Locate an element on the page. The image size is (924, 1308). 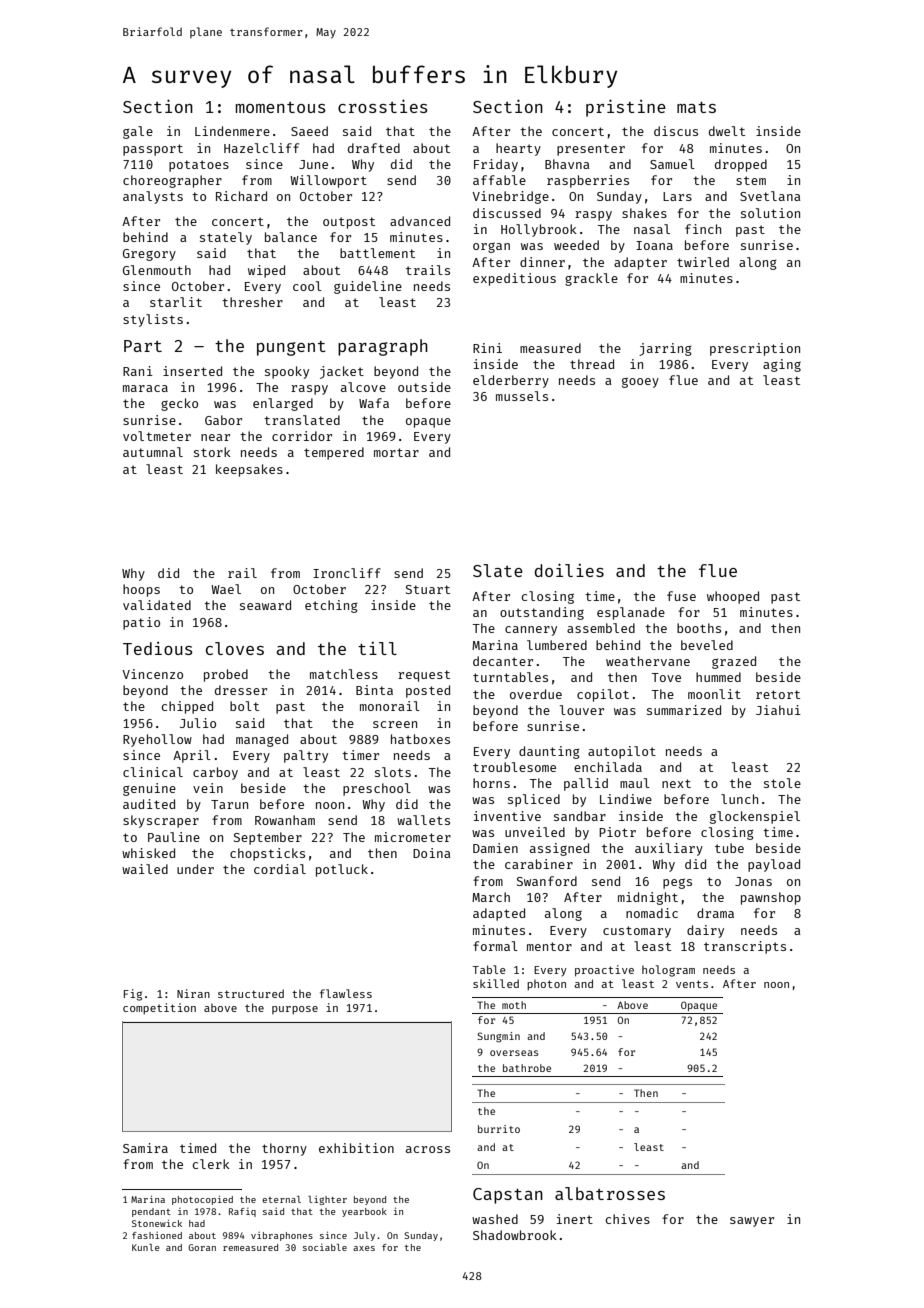
horns is located at coordinates (491, 783).
